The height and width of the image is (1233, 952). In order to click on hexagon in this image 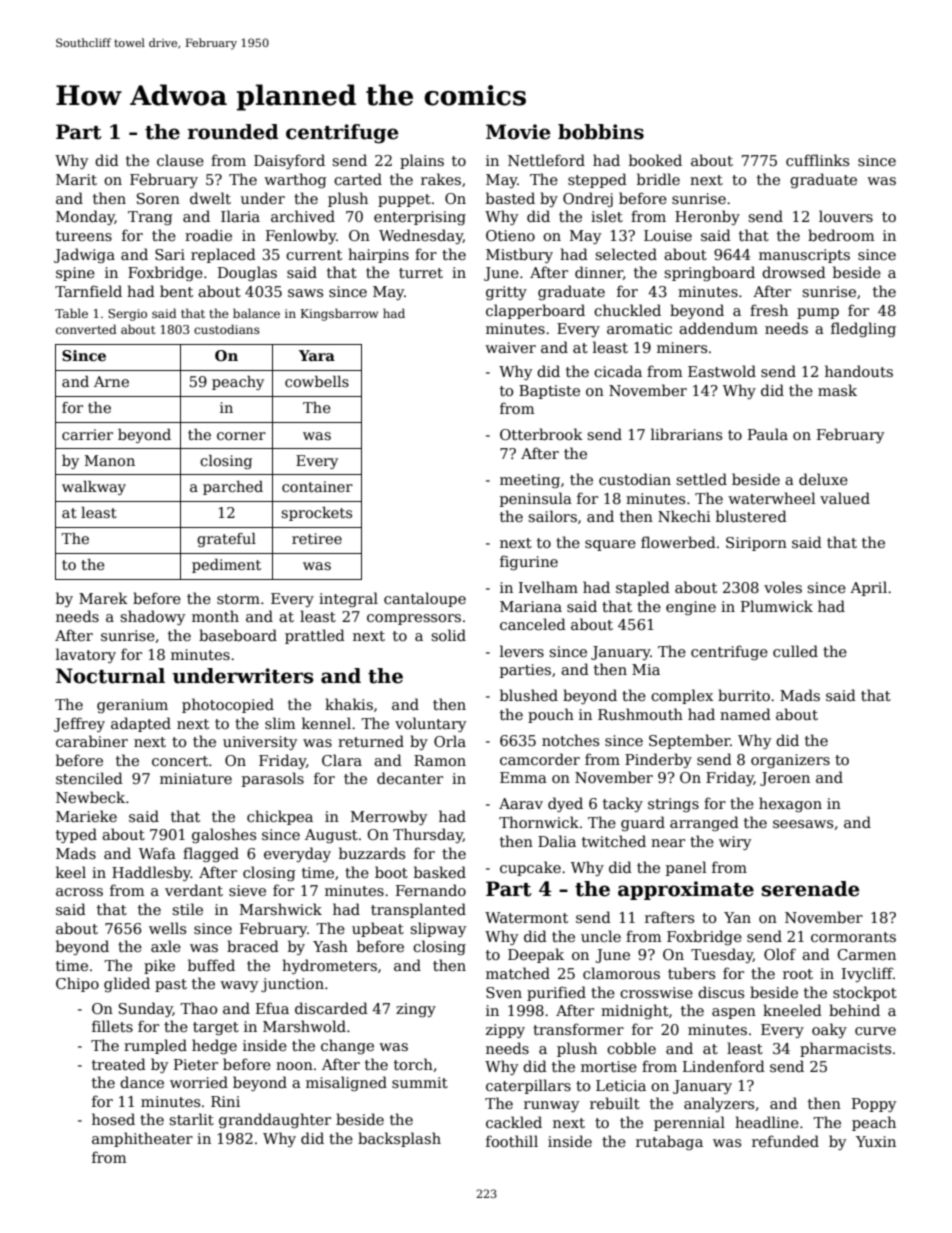, I will do `click(790, 804)`.
